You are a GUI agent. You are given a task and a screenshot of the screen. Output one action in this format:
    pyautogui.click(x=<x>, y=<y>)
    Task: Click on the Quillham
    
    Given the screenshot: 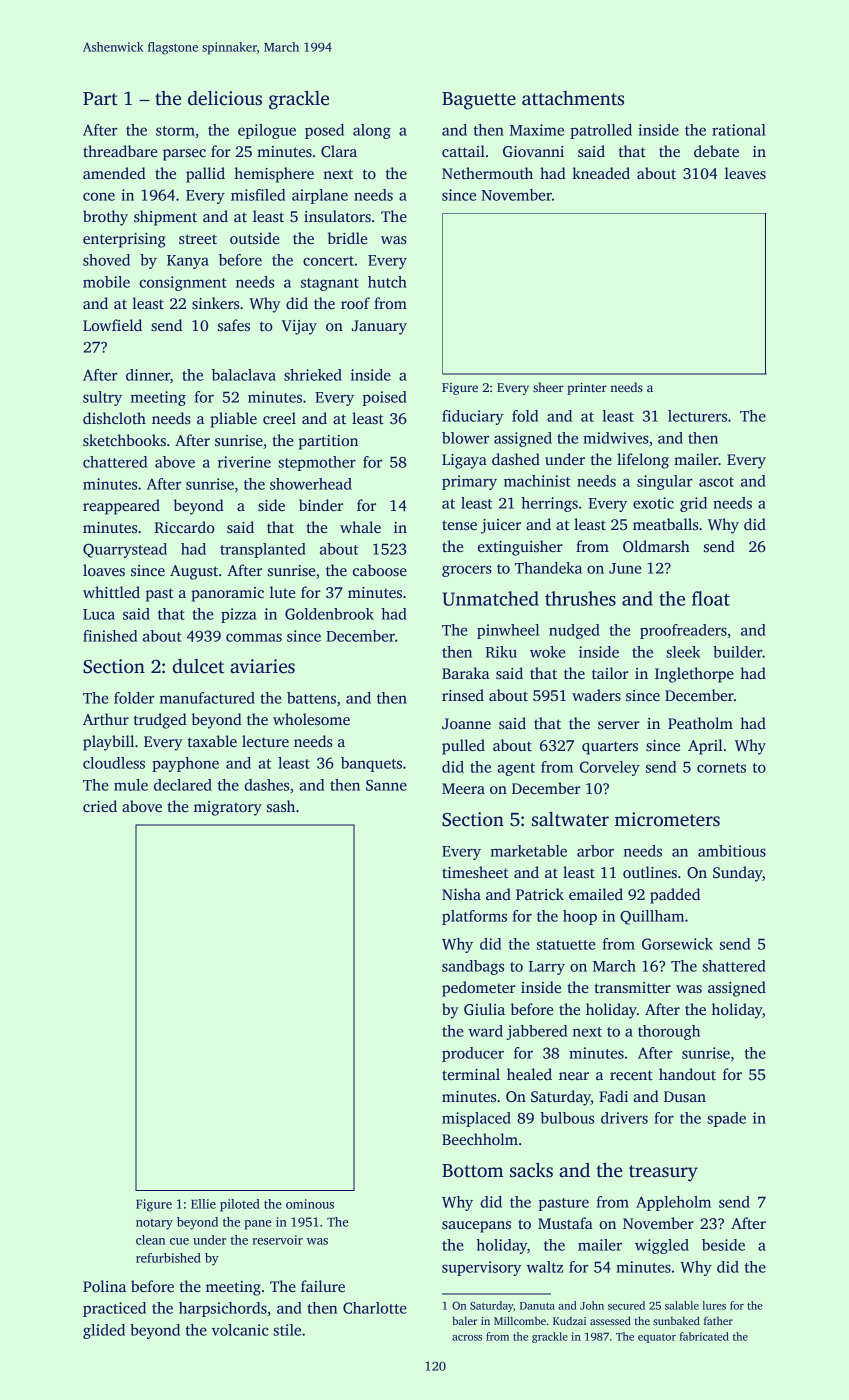 What is the action you would take?
    pyautogui.click(x=652, y=917)
